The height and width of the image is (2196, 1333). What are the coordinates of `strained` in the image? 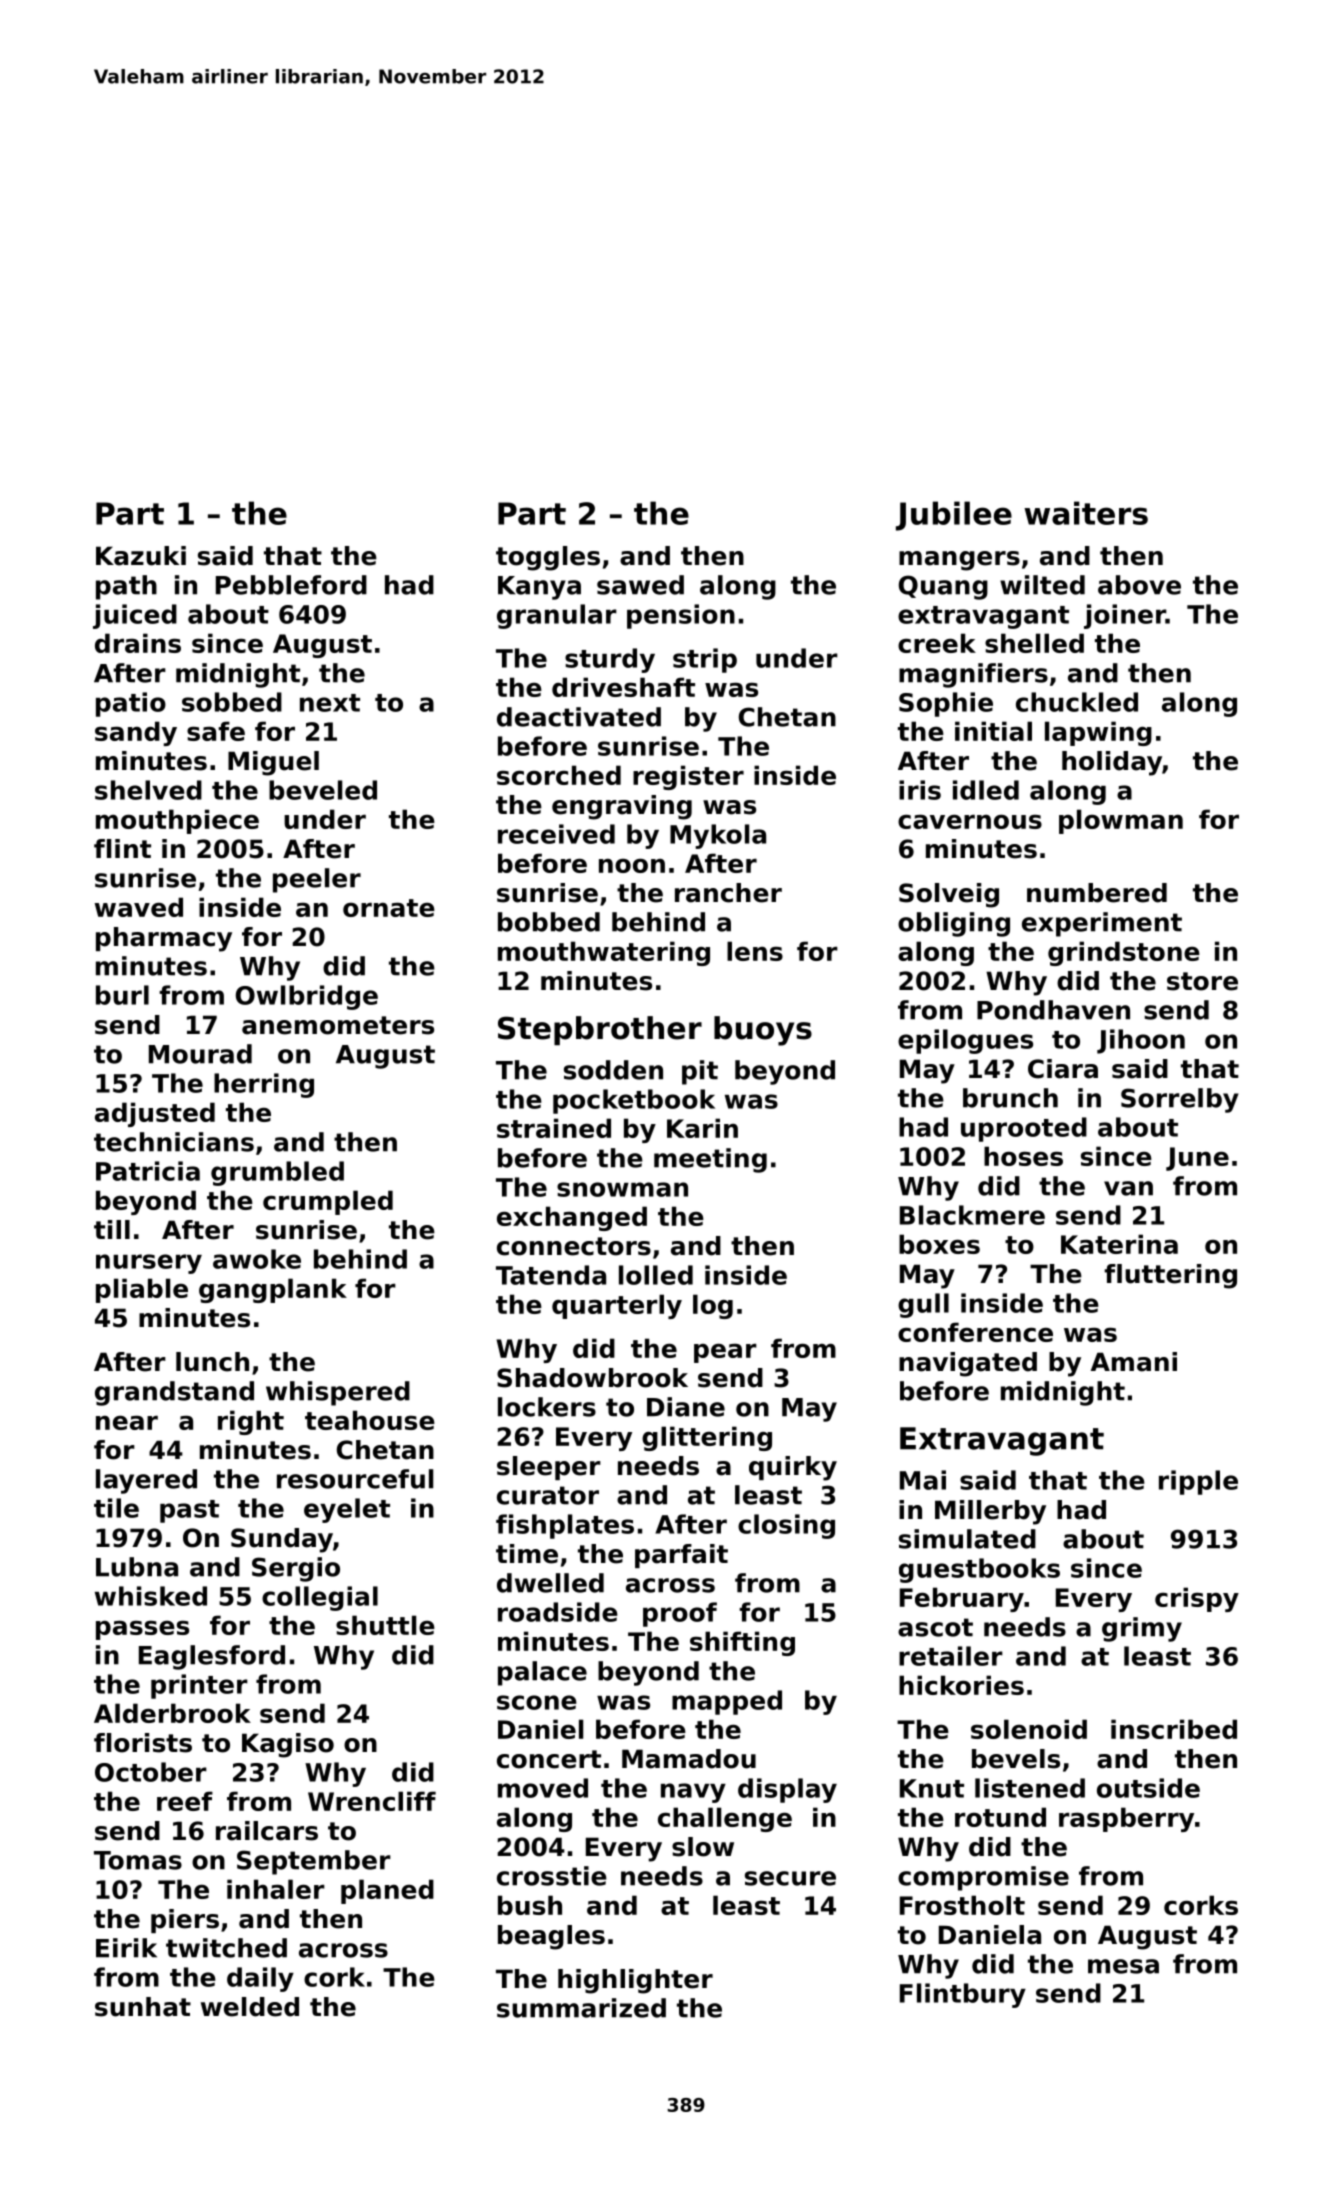 It's located at (554, 1128).
